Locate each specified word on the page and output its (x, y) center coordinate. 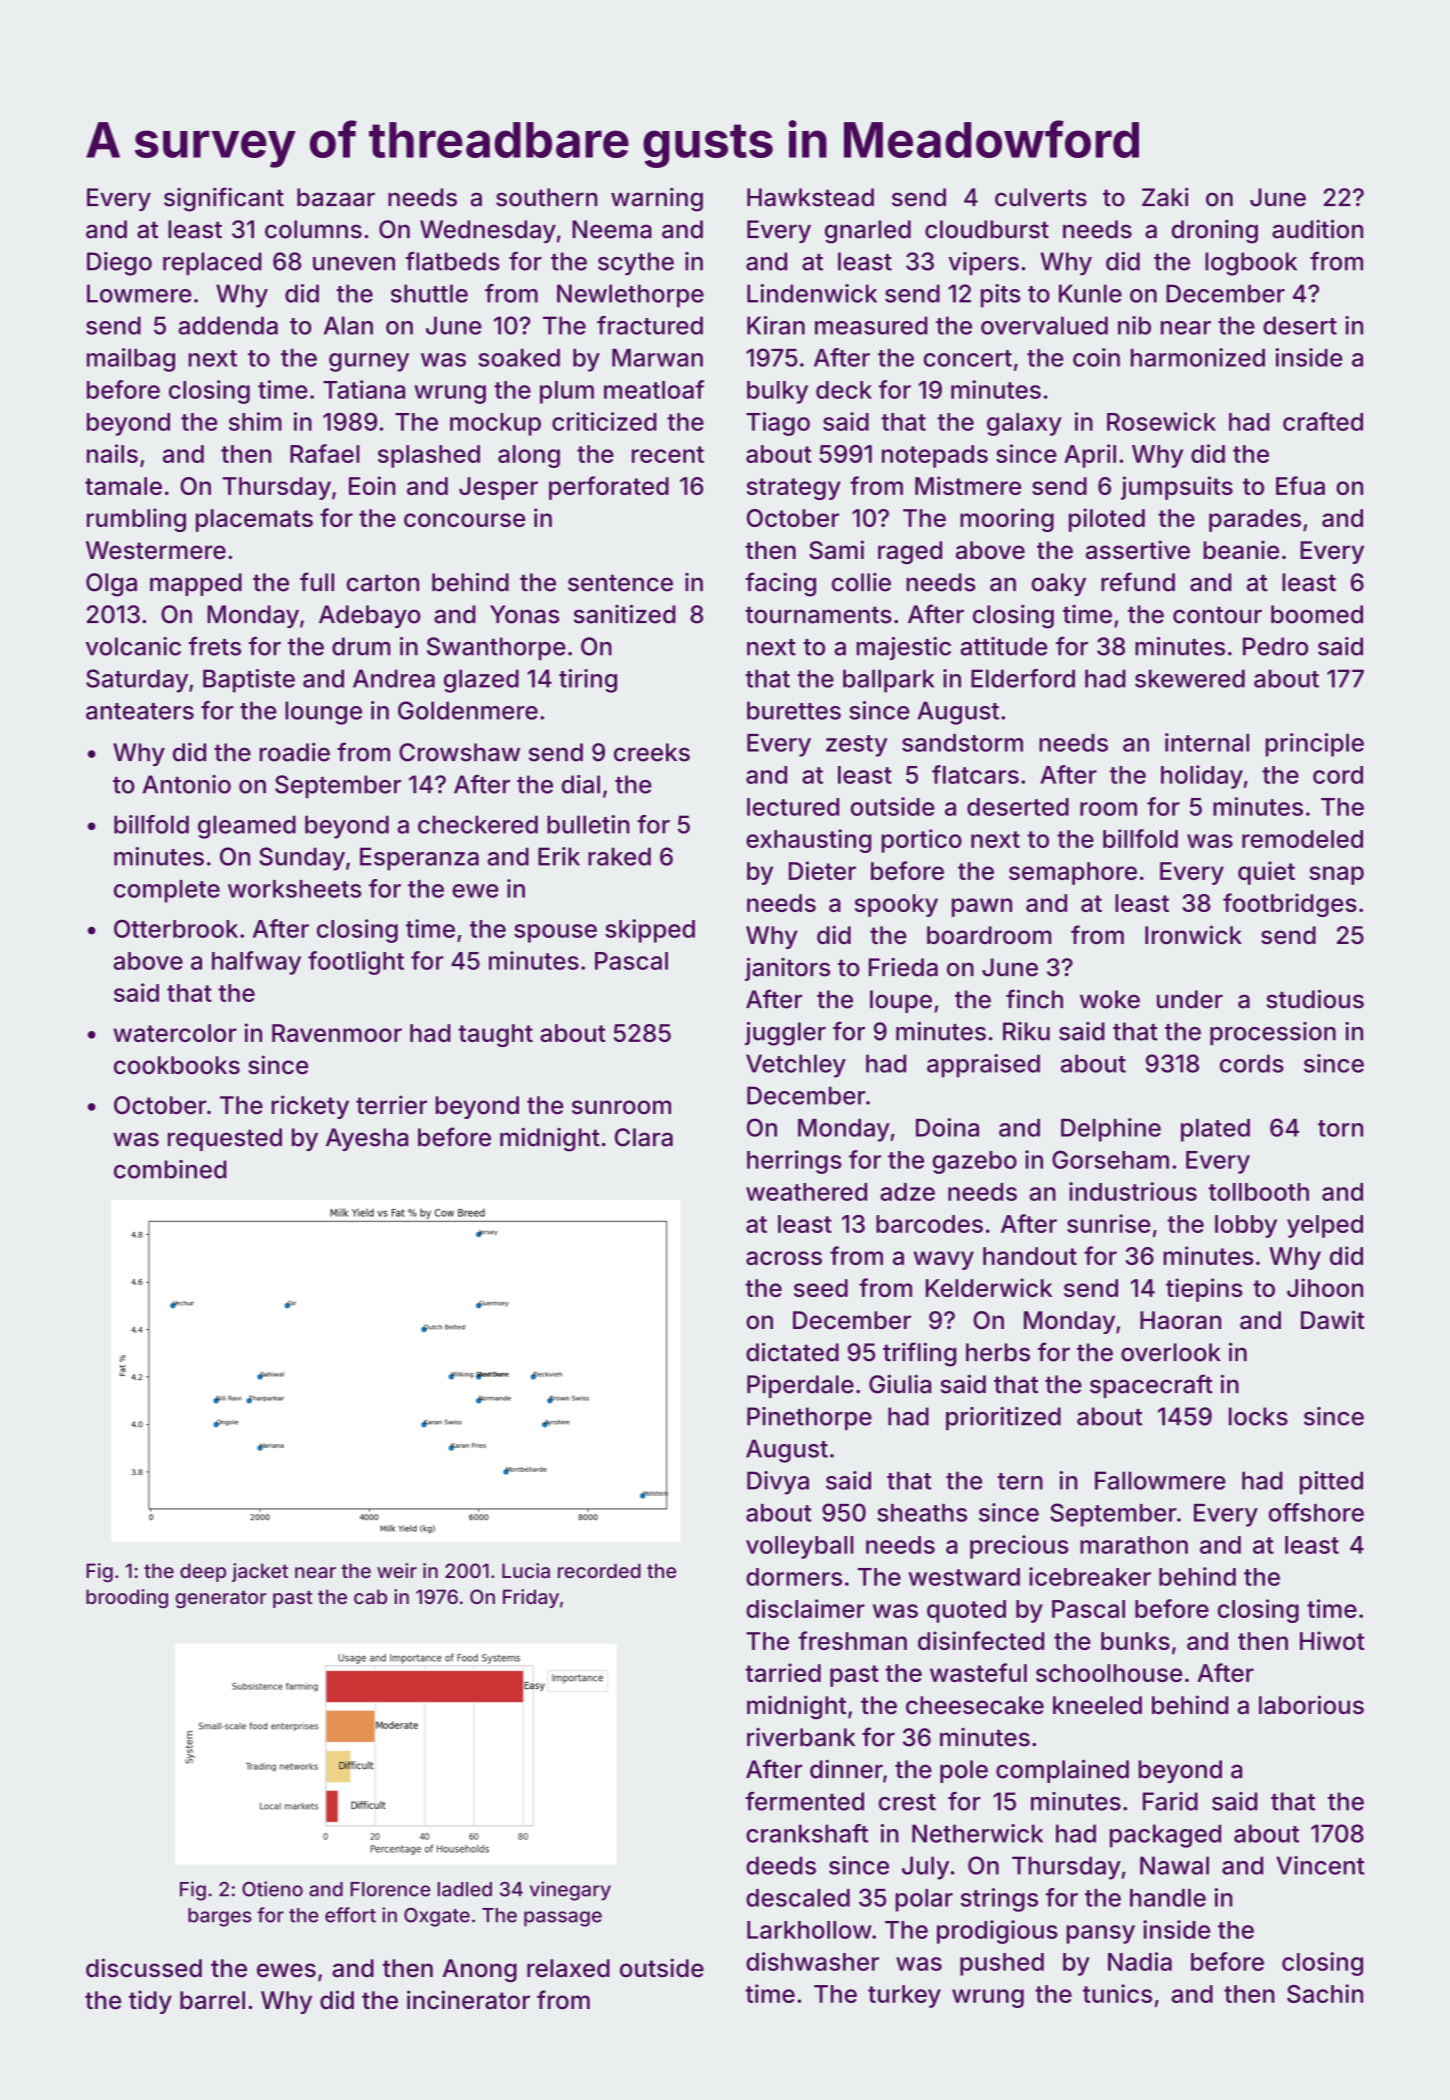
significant (224, 199)
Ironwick (1193, 935)
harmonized (1198, 357)
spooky (896, 905)
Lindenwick (812, 293)
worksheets (294, 889)
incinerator (468, 2000)
